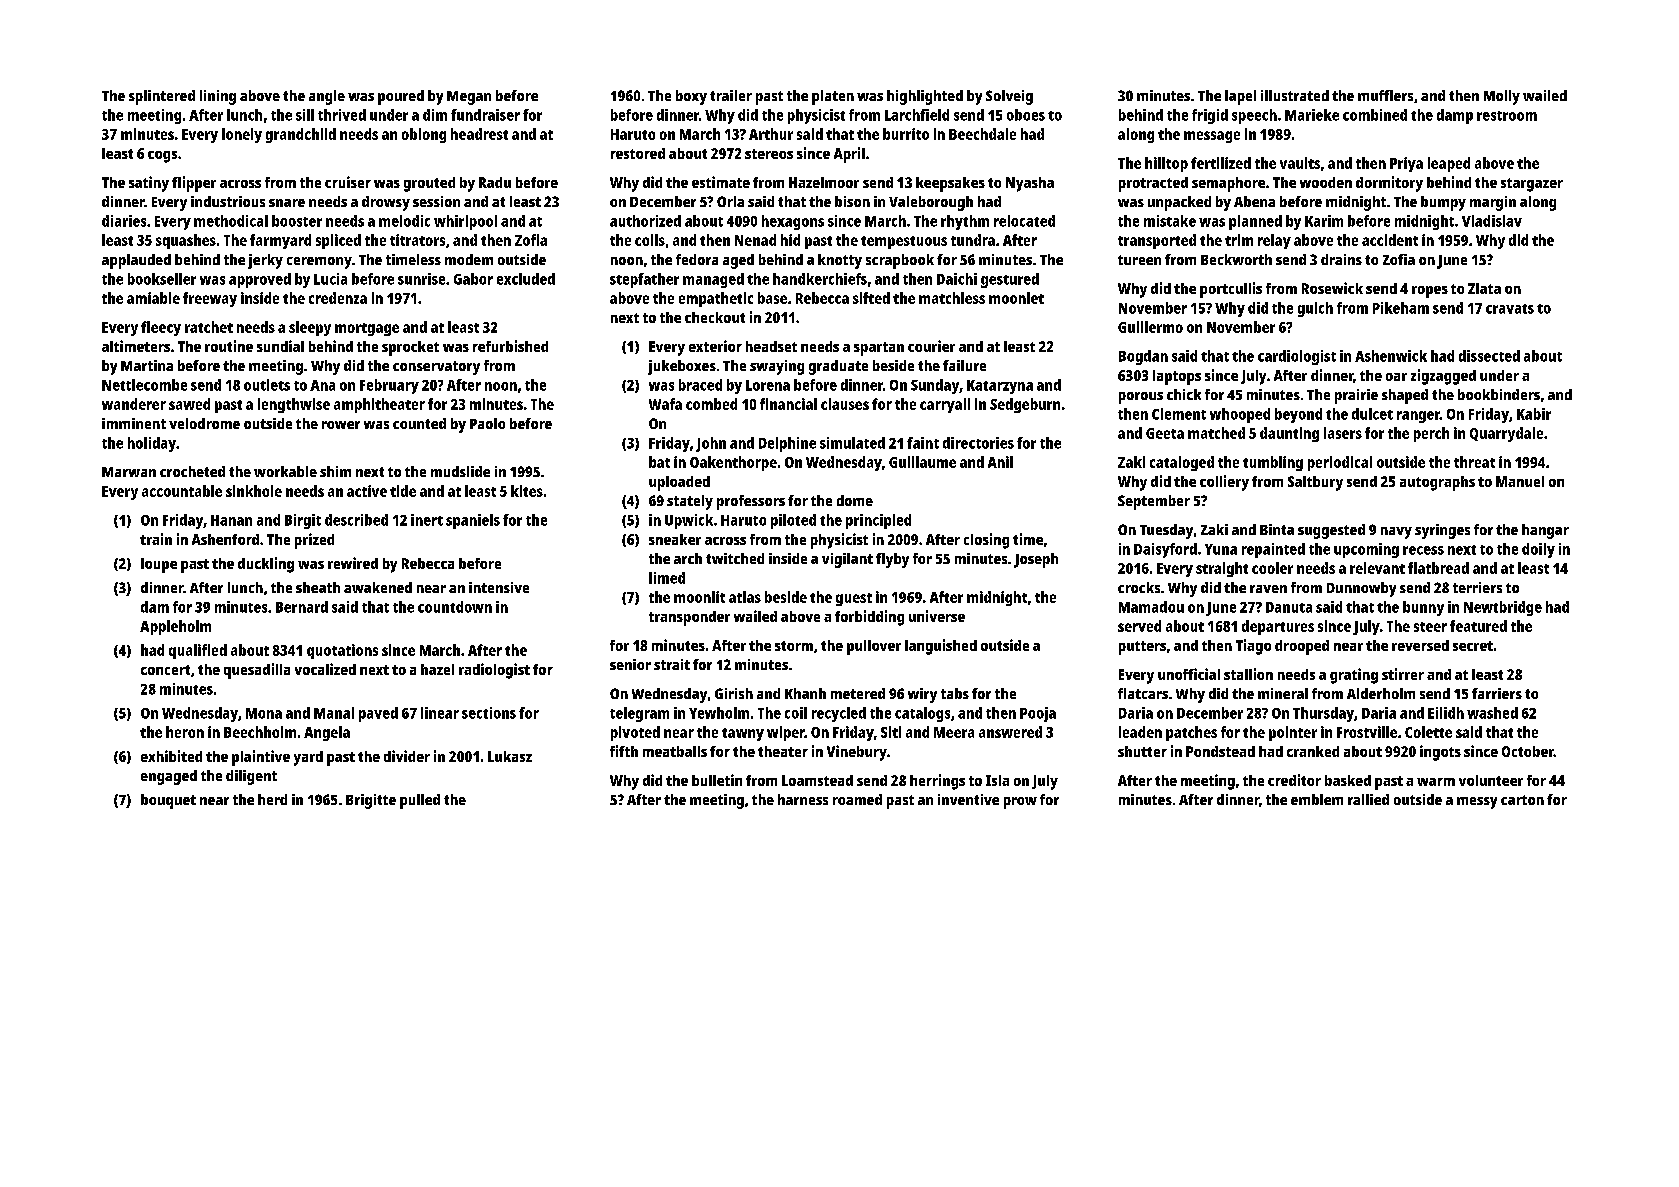 The width and height of the document is (1679, 1187). Describe the element at coordinates (691, 97) in the document. I see `boxy` at that location.
